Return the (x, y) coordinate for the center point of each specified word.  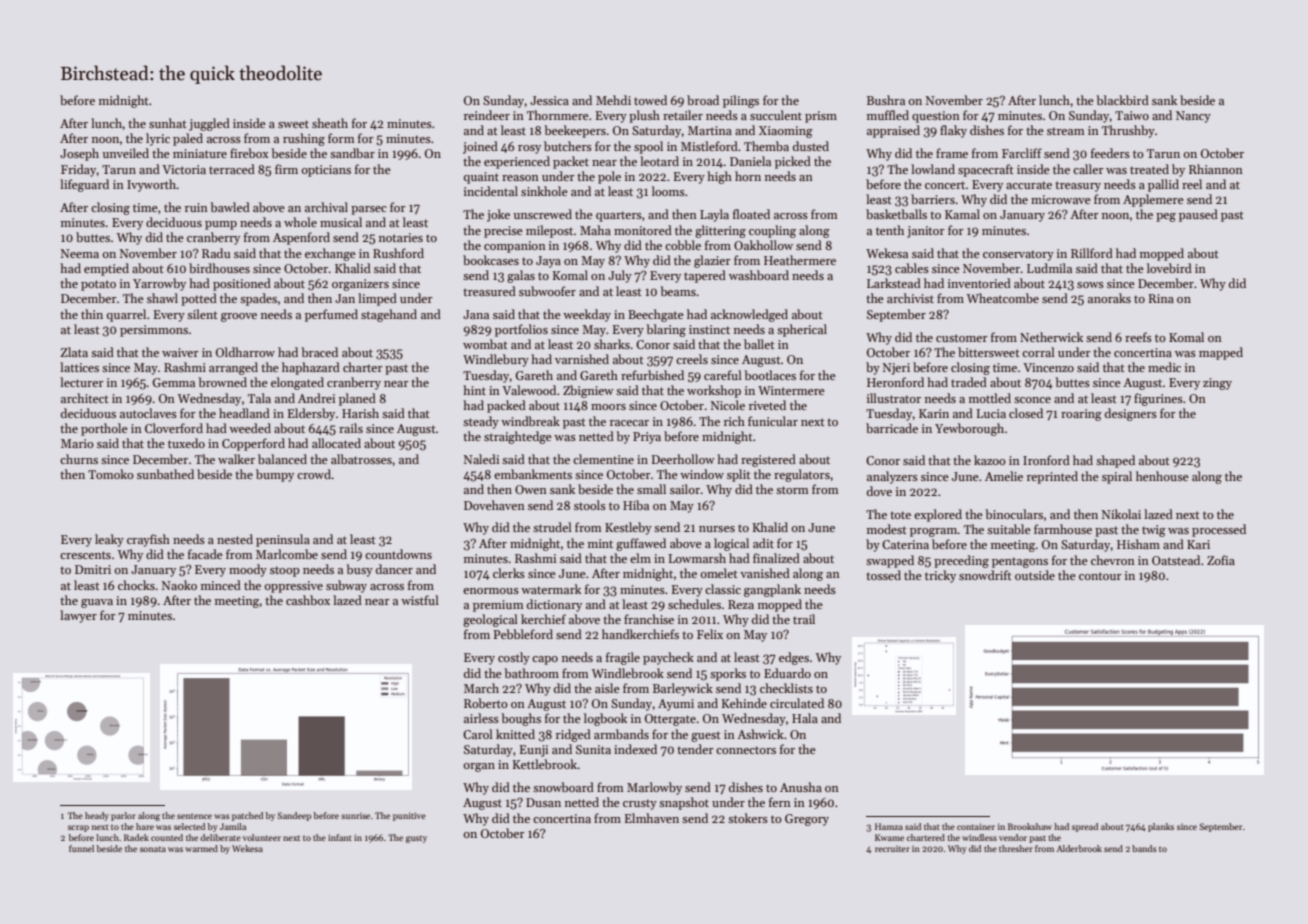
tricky (940, 576)
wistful (420, 600)
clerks (509, 573)
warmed (201, 848)
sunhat (168, 123)
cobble (683, 245)
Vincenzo (1048, 367)
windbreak (530, 421)
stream (1065, 131)
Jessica (549, 100)
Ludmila (1049, 268)
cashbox (308, 600)
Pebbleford (523, 634)
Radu (216, 253)
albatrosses (361, 459)
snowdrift (985, 575)
